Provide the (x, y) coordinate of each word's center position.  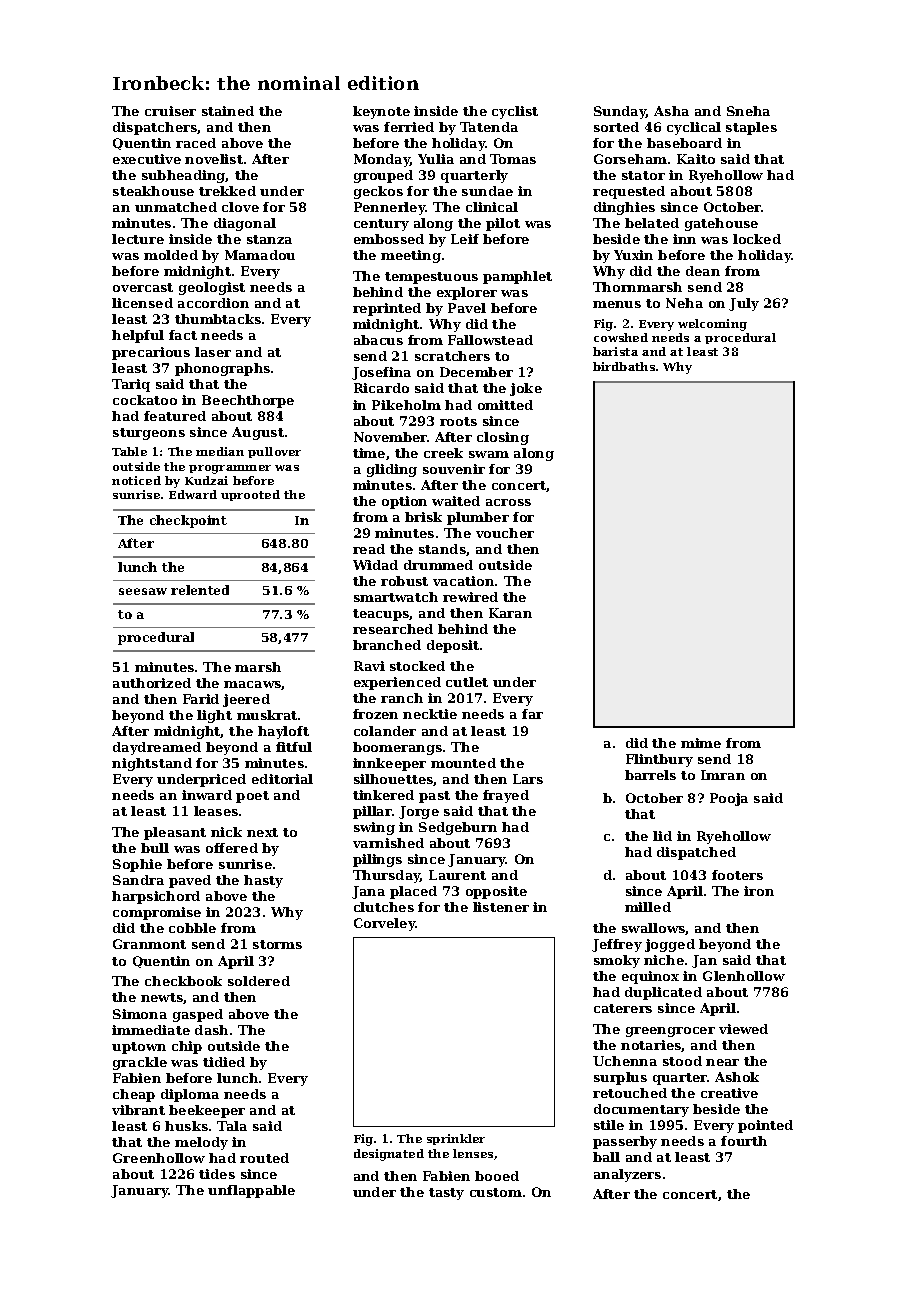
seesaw (143, 591)
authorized (152, 683)
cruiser (170, 111)
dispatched (696, 853)
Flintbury (659, 760)
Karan (510, 613)
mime (701, 743)
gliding (392, 470)
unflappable (251, 1191)
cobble (192, 928)
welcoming (712, 325)
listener (501, 907)
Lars (528, 779)
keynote (381, 112)
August (258, 433)
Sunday (620, 112)
